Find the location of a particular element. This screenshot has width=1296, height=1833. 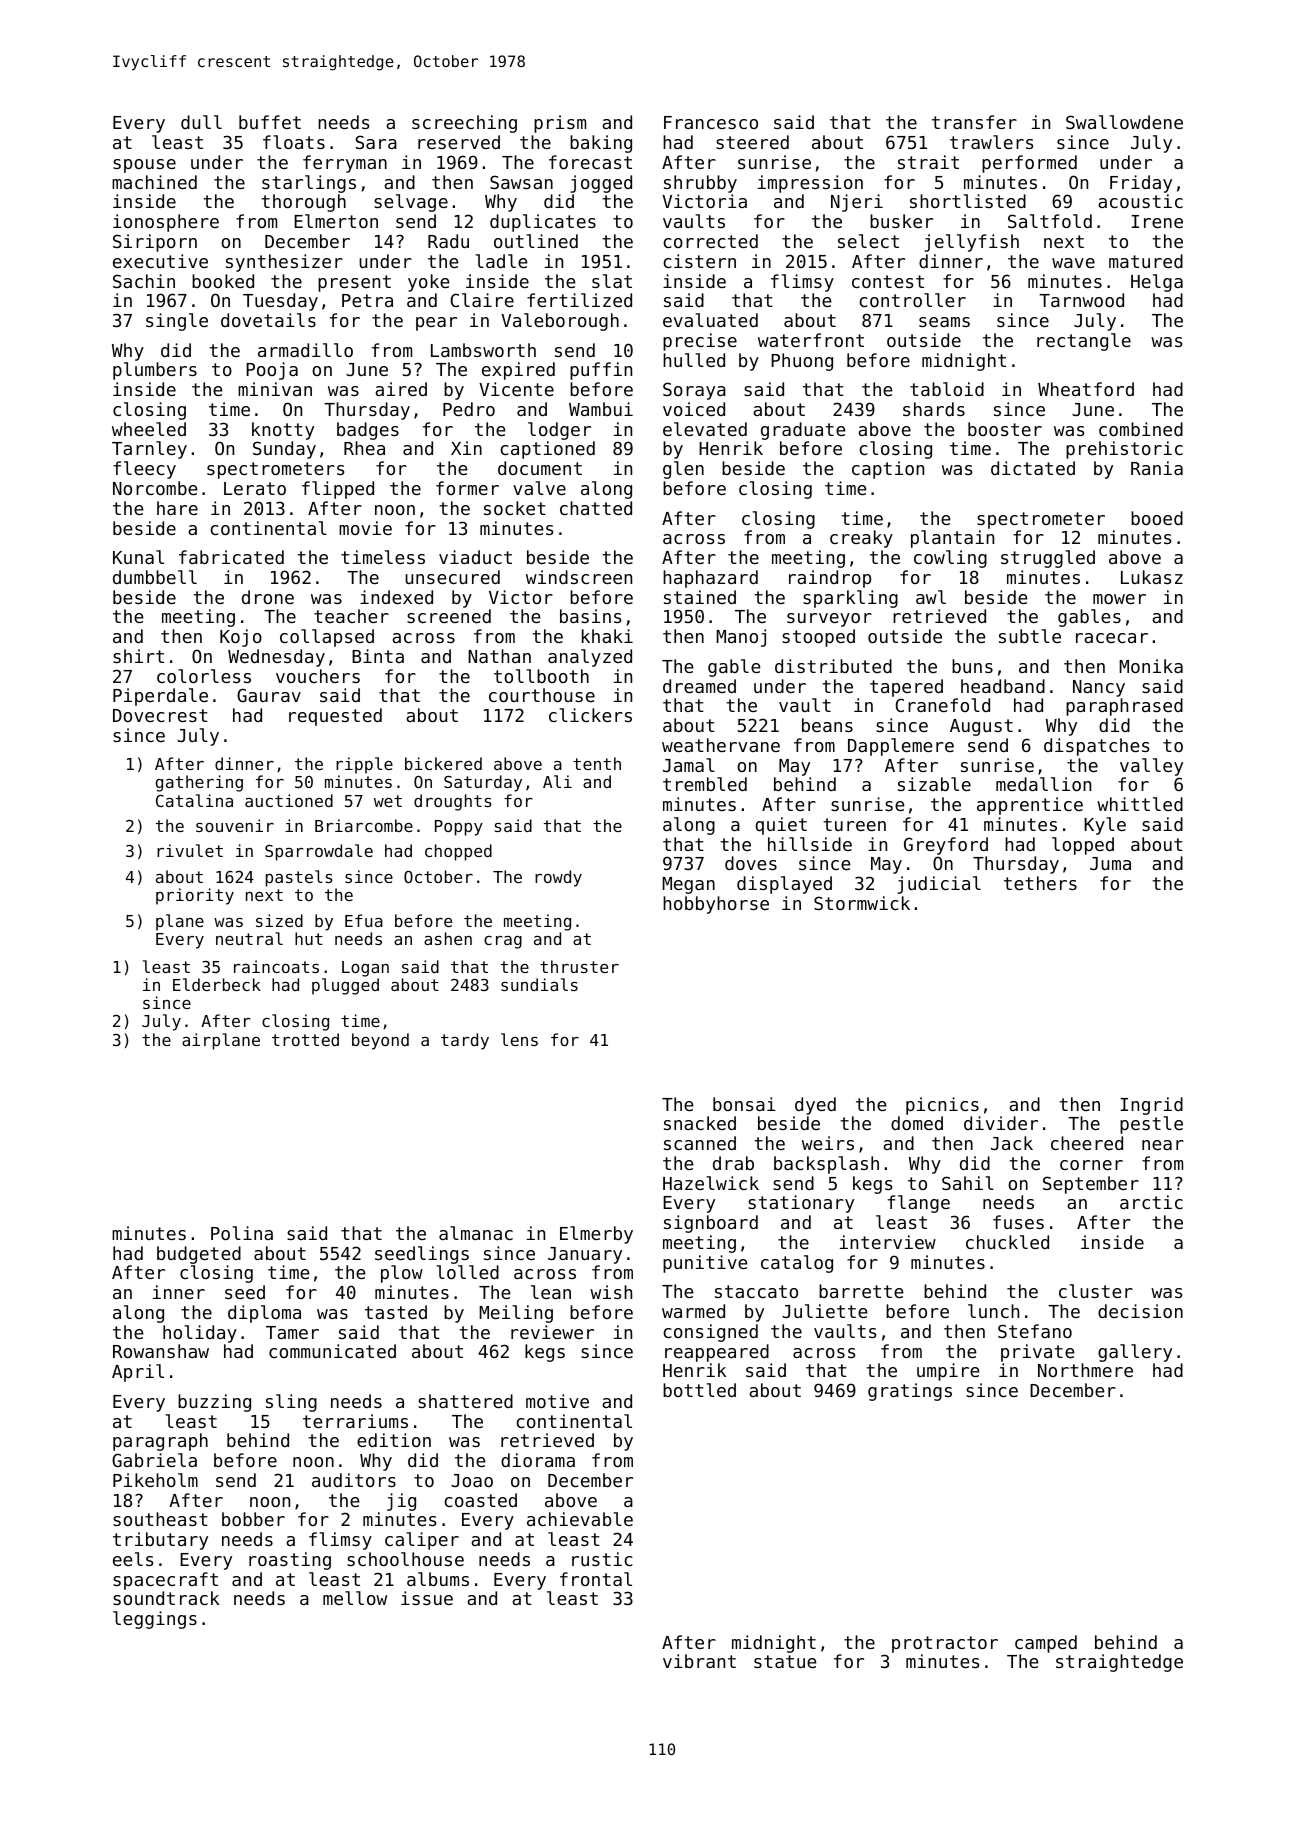

leggings is located at coordinates (155, 1620).
